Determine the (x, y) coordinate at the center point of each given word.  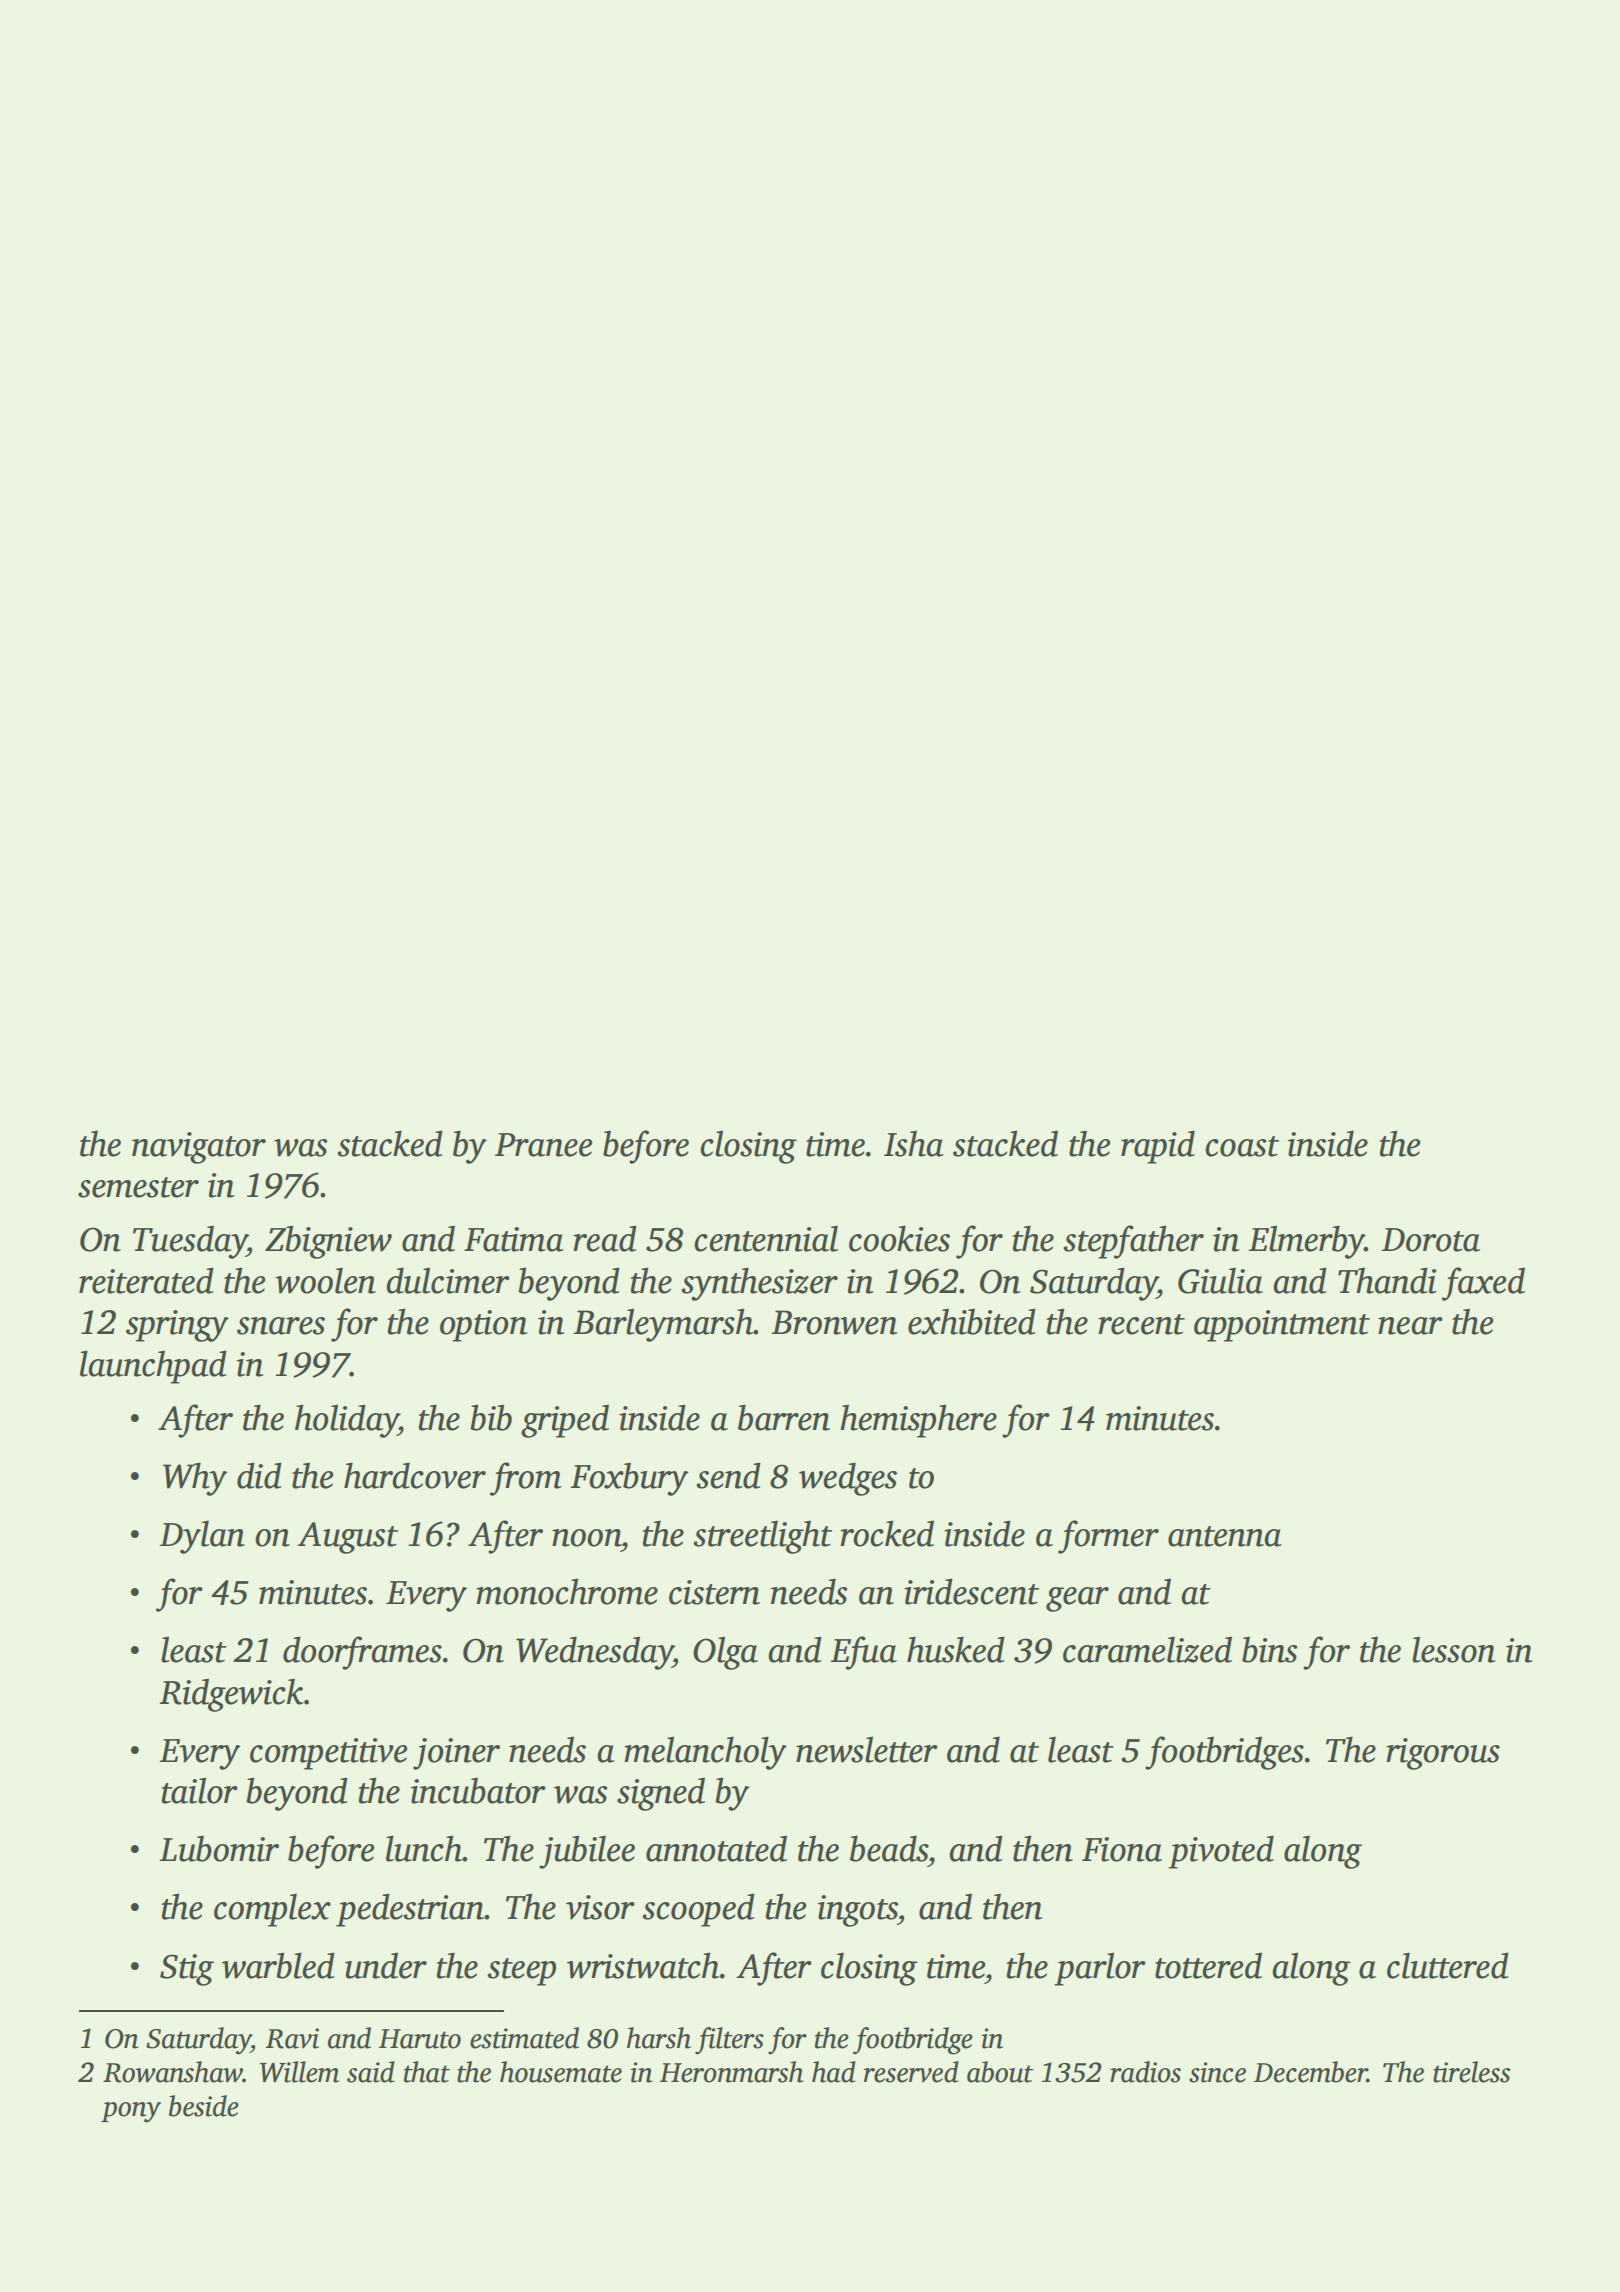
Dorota (1430, 1240)
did (259, 1475)
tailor (200, 1790)
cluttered (1448, 1965)
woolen (325, 1280)
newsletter (867, 1749)
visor (600, 1907)
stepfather (1133, 1242)
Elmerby (1306, 1242)
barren (784, 1417)
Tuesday (190, 1242)
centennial (766, 1238)
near (1410, 1326)
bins (1269, 1650)
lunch (424, 1848)
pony (131, 2112)
